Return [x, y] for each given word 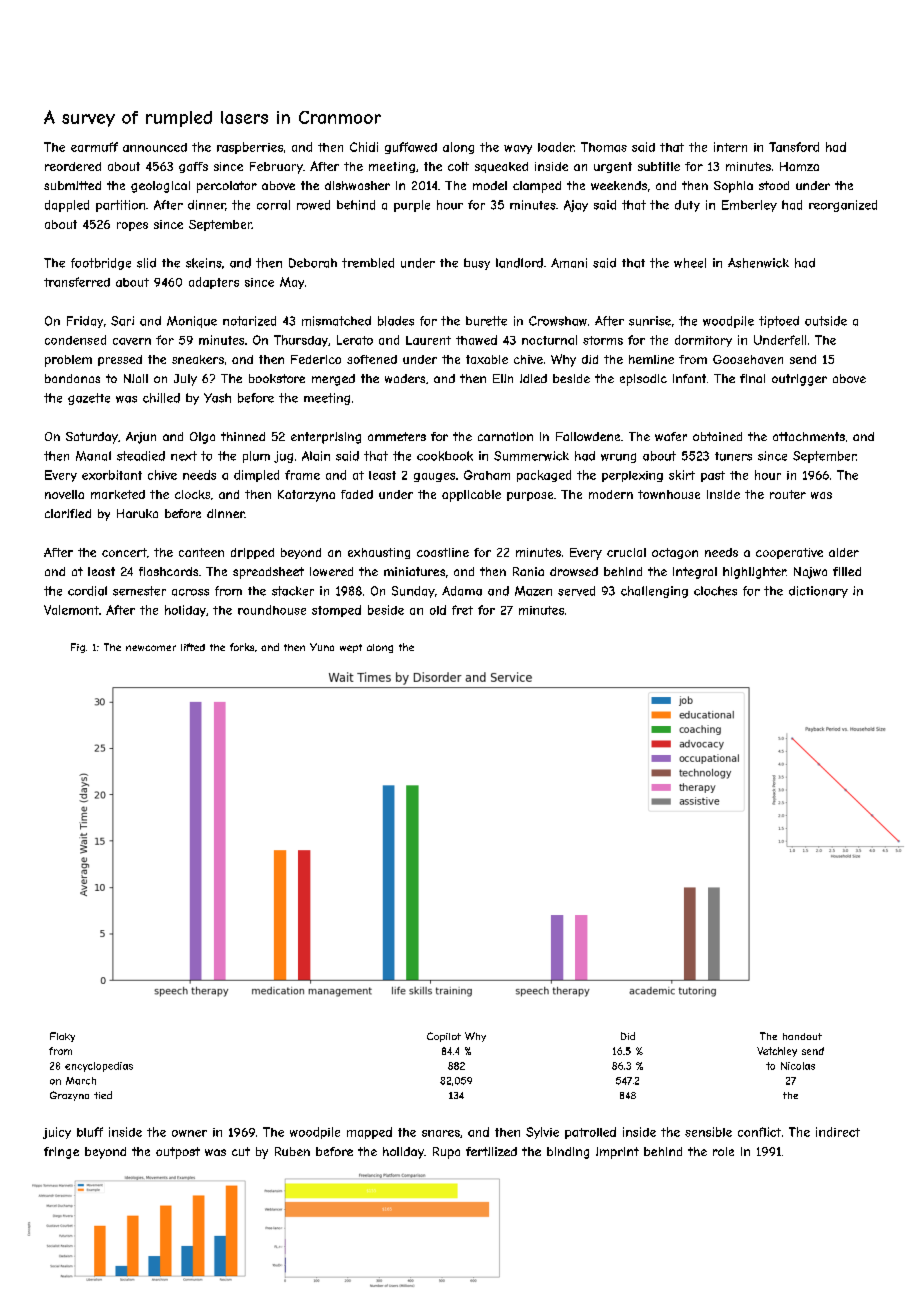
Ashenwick [758, 263]
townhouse [669, 494]
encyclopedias [99, 1067]
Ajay [576, 206]
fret [462, 610]
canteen [201, 552]
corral [273, 205]
